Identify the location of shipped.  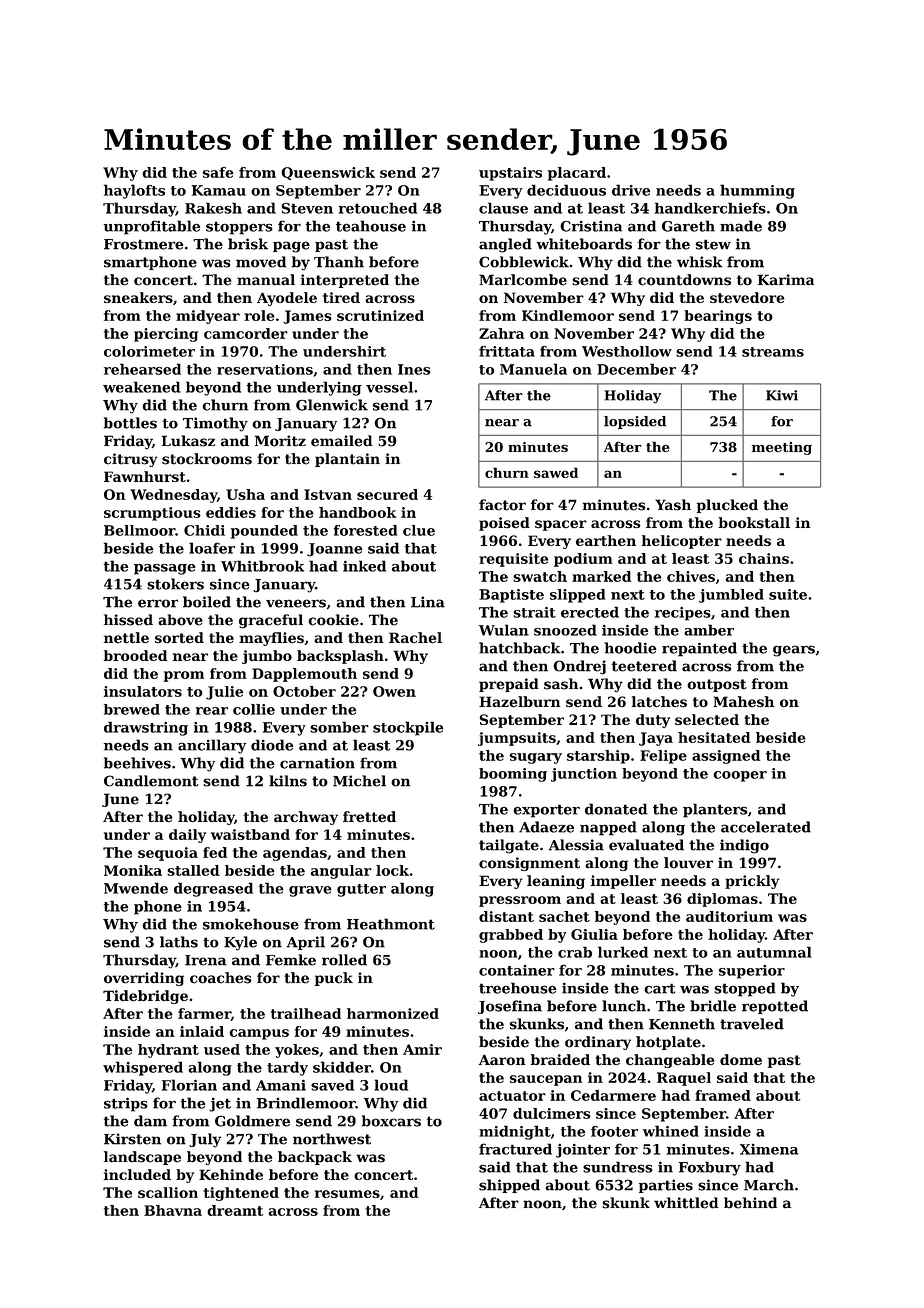
(509, 1186).
